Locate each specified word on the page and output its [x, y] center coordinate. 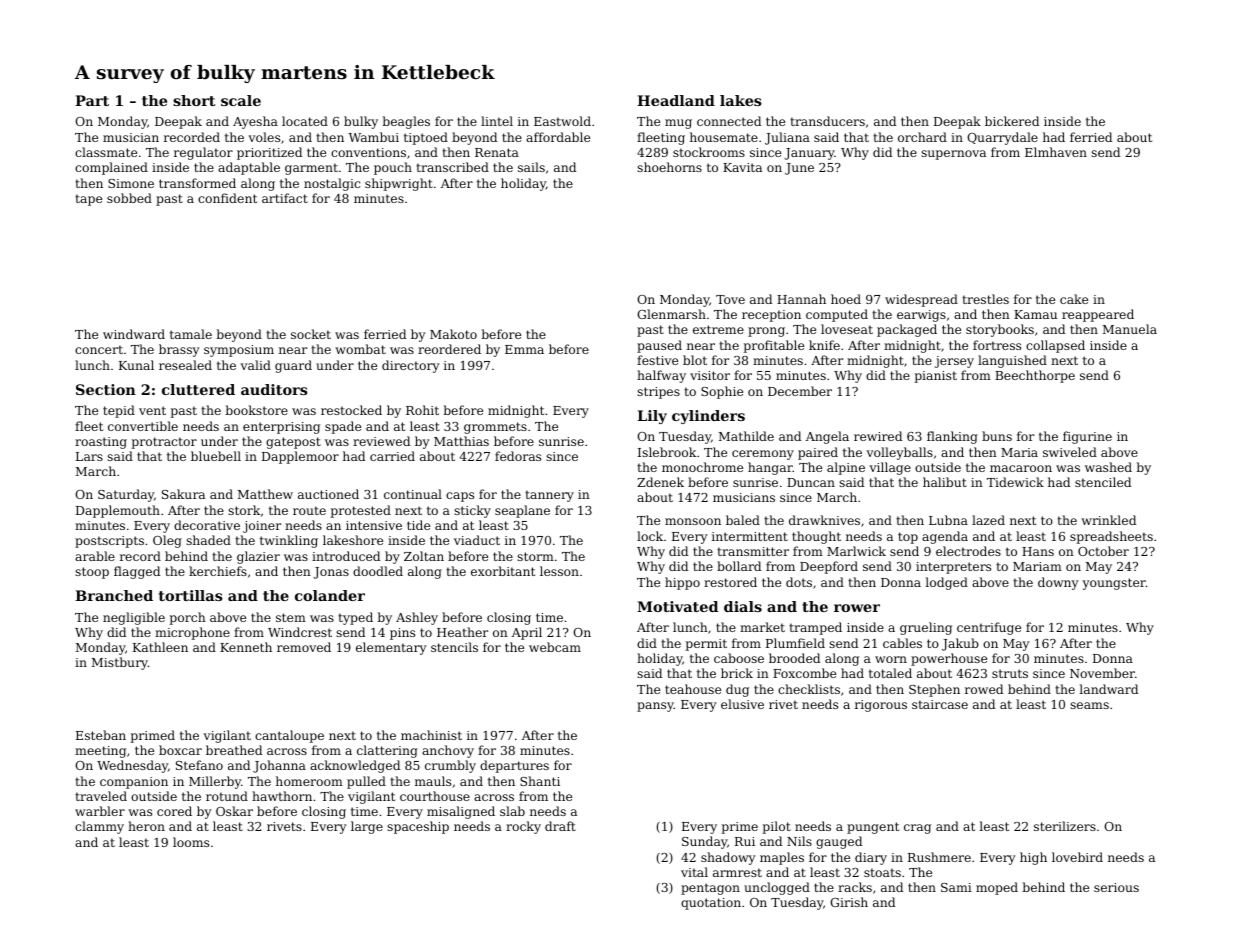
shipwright [399, 184]
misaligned [461, 812]
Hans [1038, 551]
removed [304, 647]
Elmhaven [1056, 152]
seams [1089, 705]
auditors [274, 389]
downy [1058, 583]
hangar [770, 468]
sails [531, 167]
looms [191, 842]
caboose [739, 658]
